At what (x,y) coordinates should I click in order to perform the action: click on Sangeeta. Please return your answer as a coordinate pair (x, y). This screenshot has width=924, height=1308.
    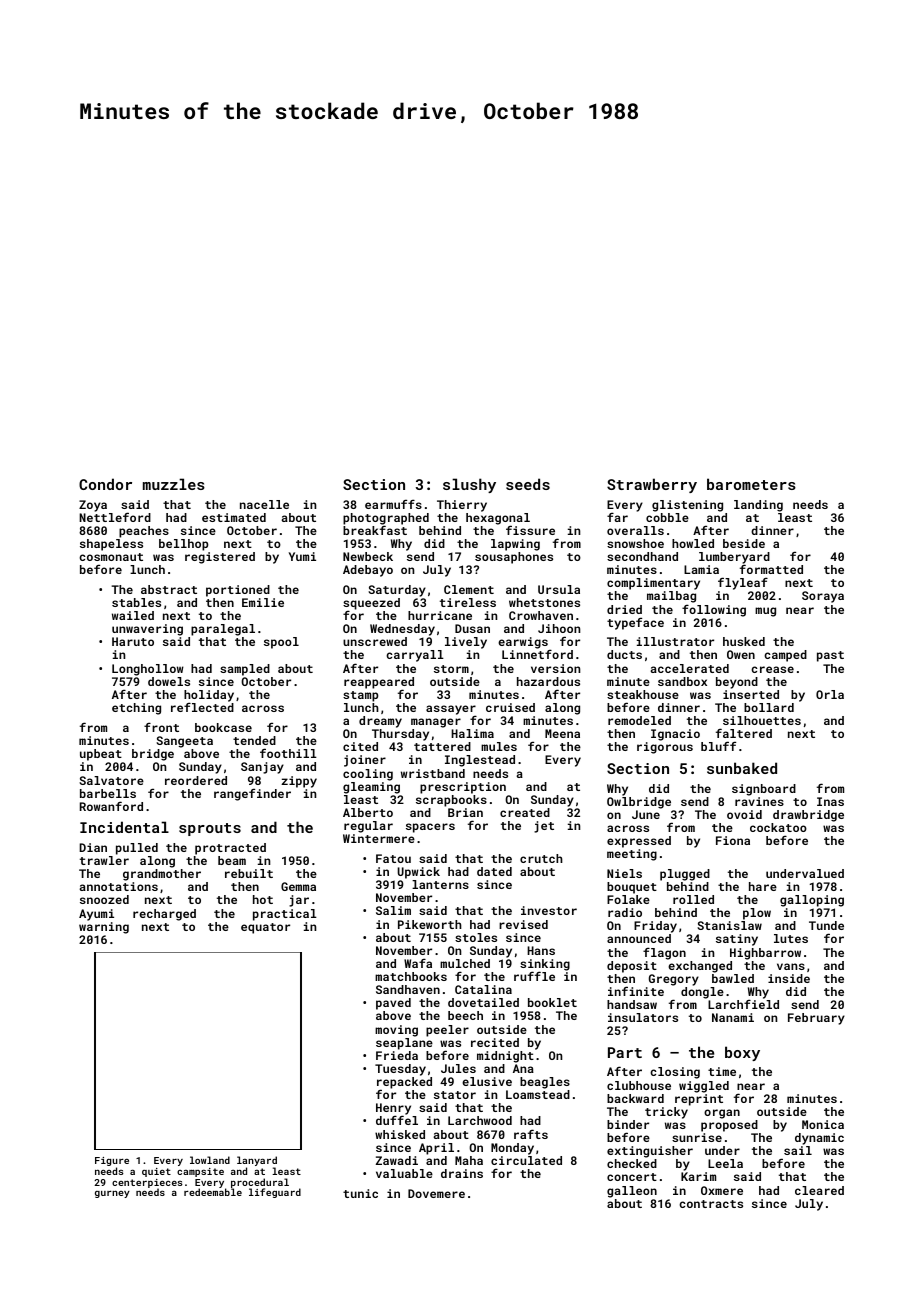
    Looking at the image, I should click on (184, 742).
